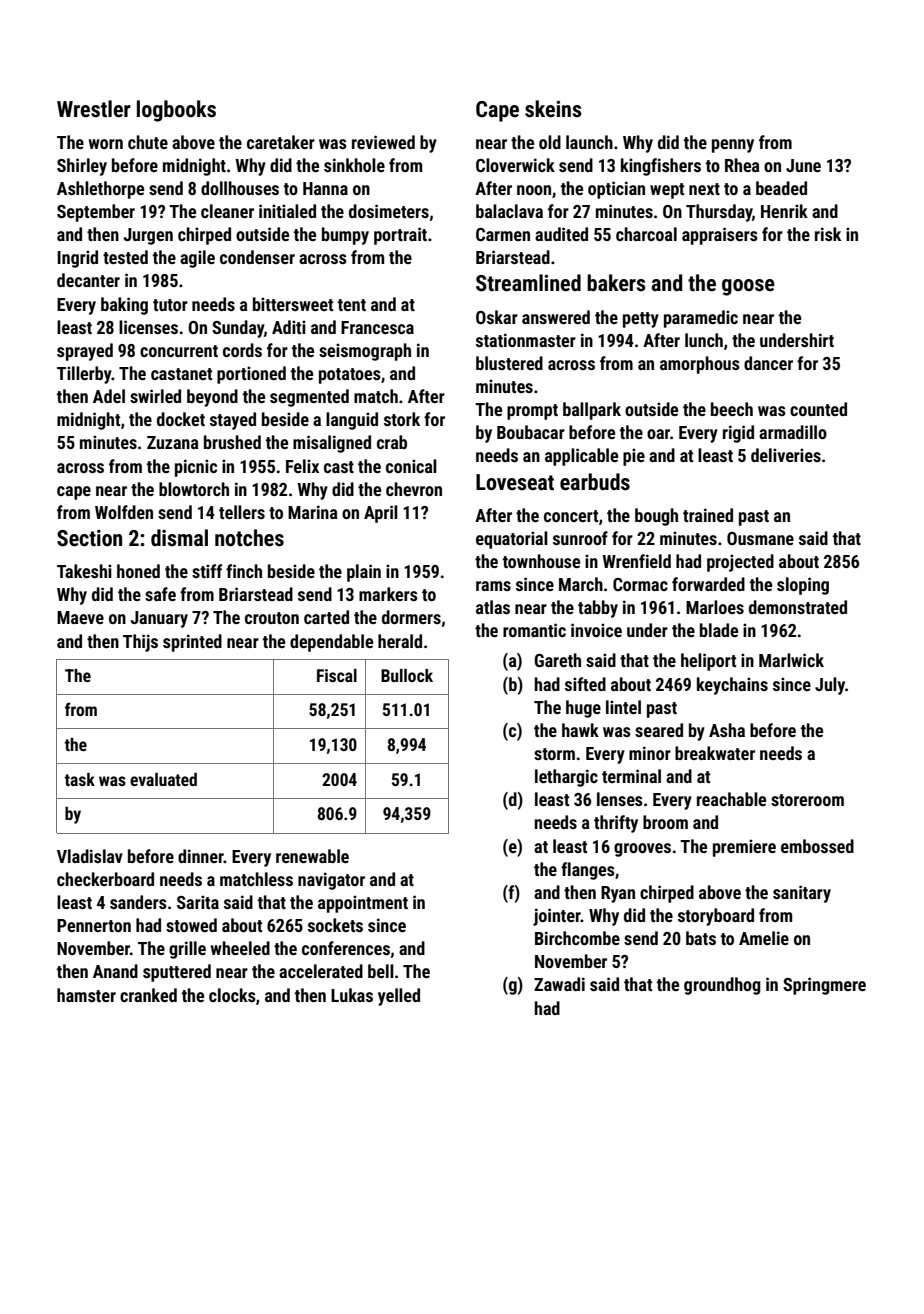  What do you see at coordinates (124, 512) in the document?
I see `Wolfden` at bounding box center [124, 512].
